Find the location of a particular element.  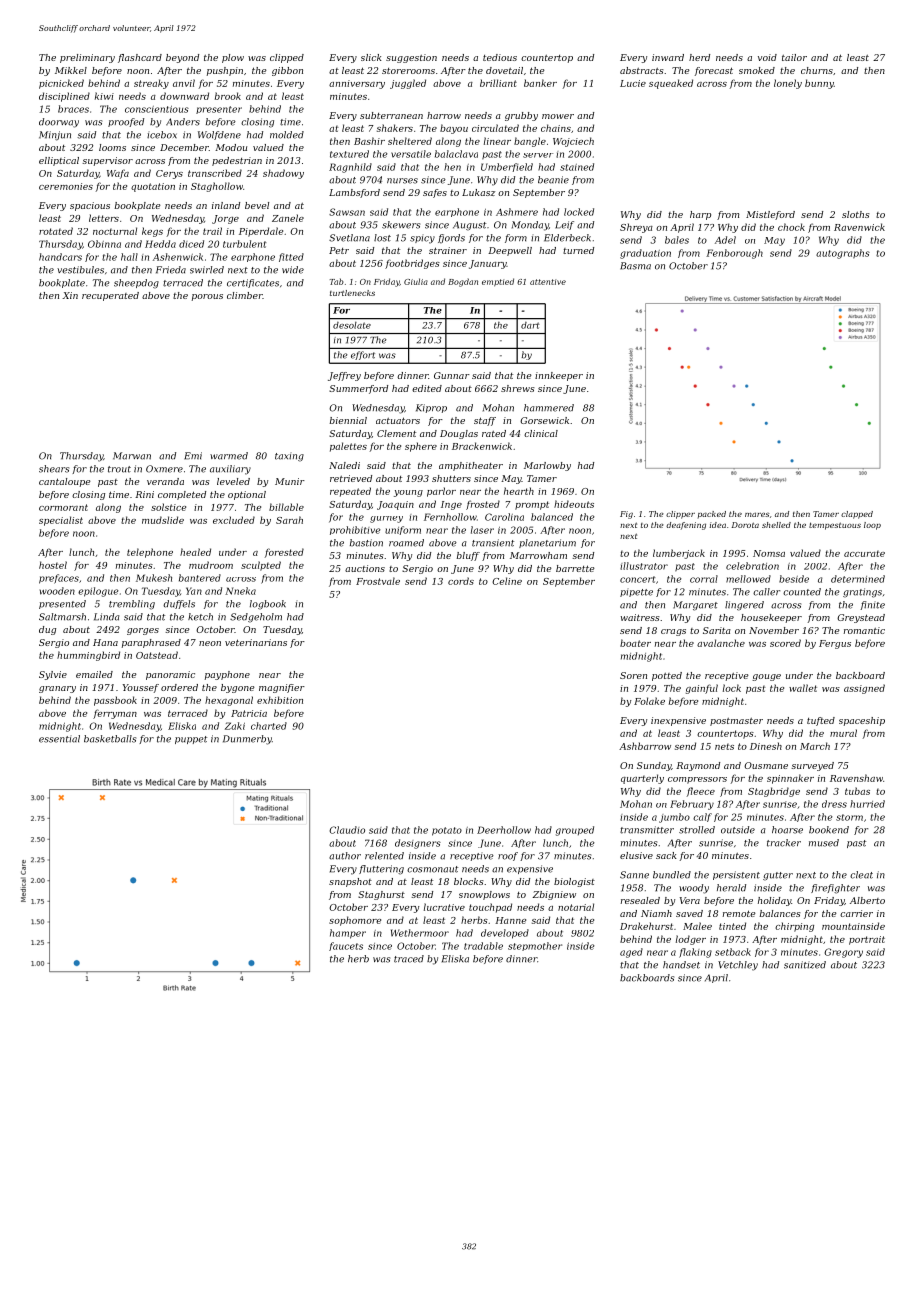

sculpted is located at coordinates (261, 566).
